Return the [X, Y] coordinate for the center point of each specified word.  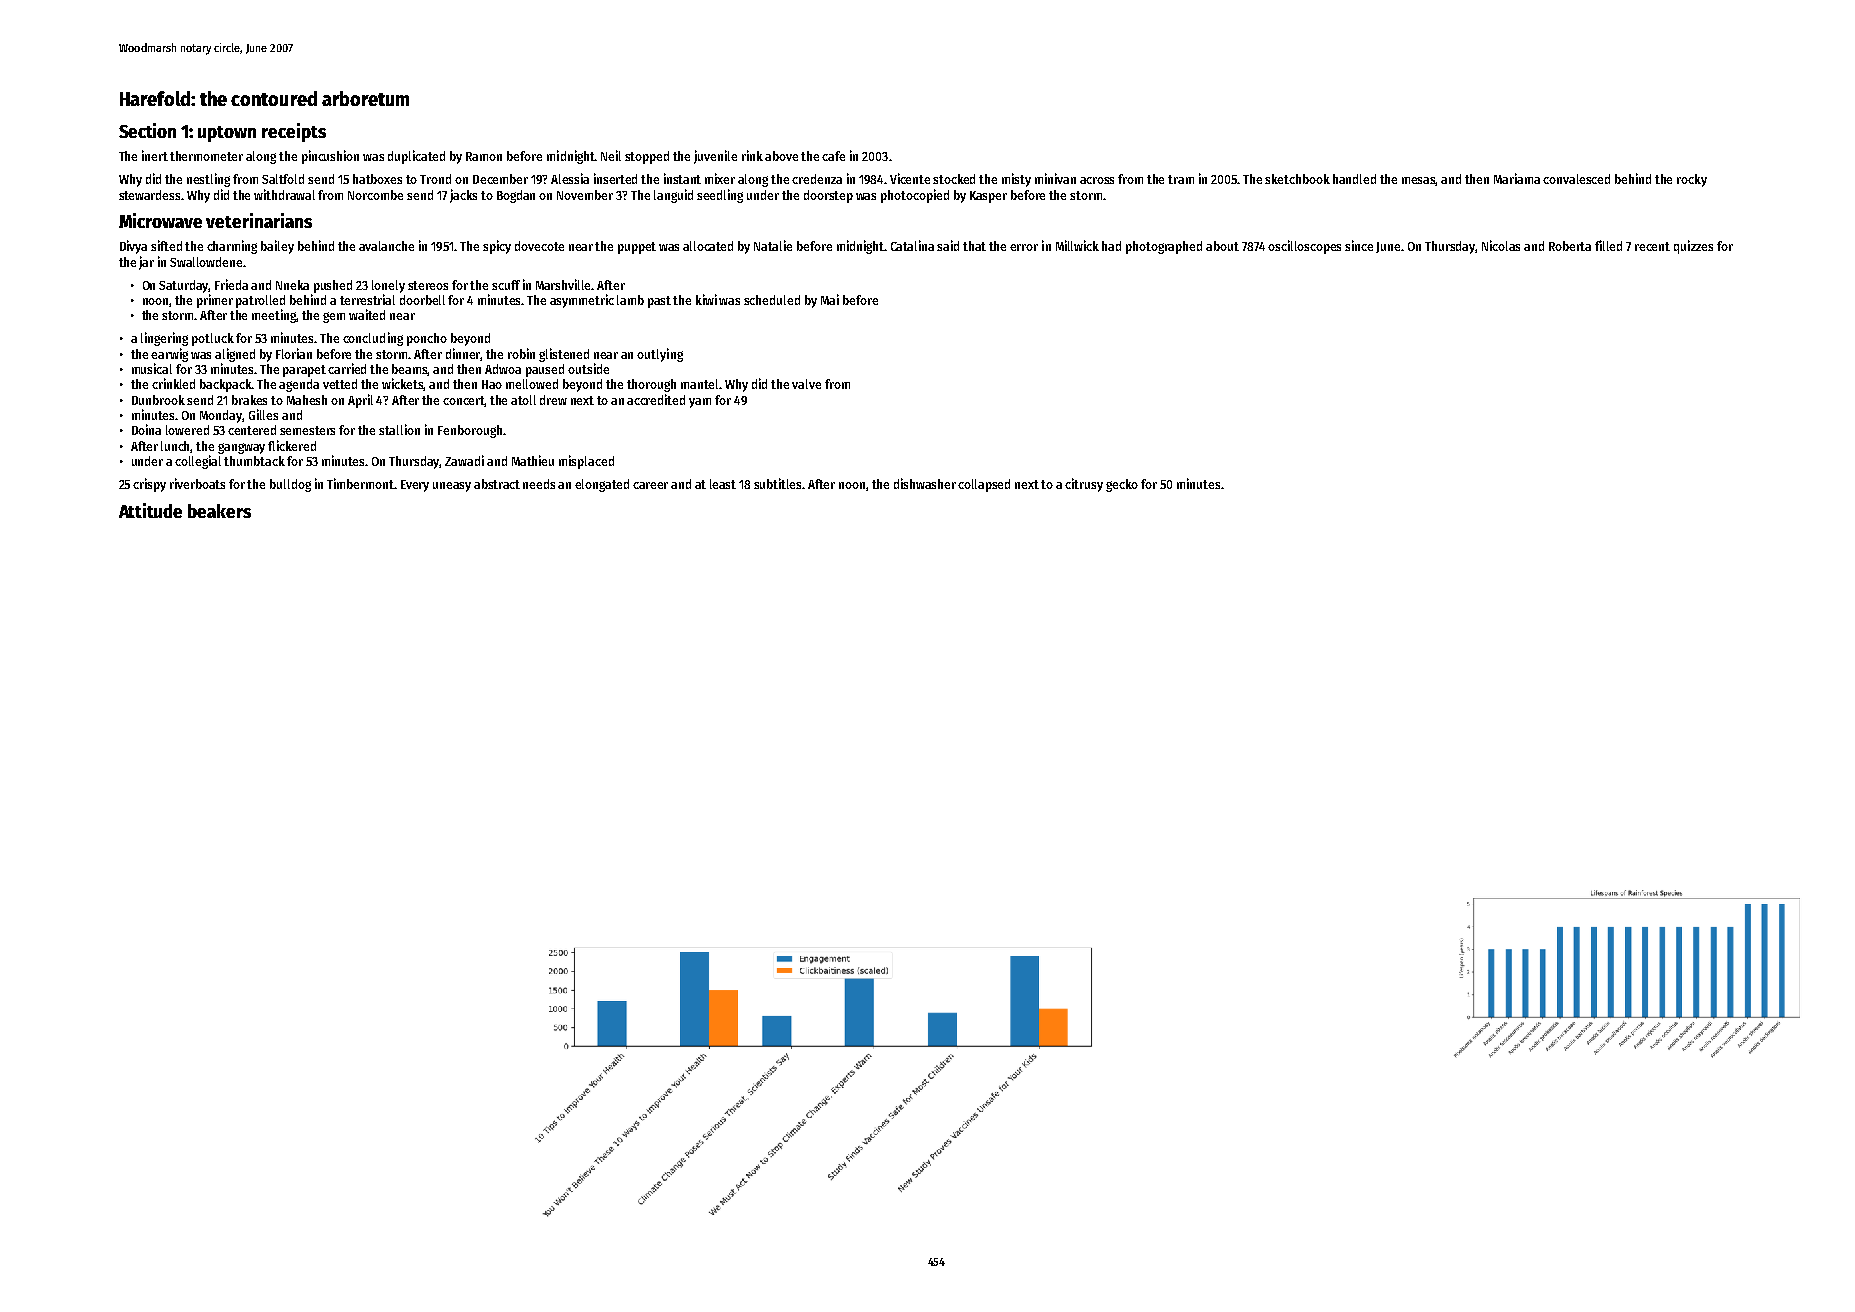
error [1024, 247]
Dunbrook [158, 400]
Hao [492, 384]
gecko [1122, 485]
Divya [133, 247]
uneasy [452, 487]
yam [700, 403]
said [948, 245]
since [1359, 245]
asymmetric [582, 301]
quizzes [1693, 247]
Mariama [1517, 178]
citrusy [1084, 485]
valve [806, 384]
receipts [294, 132]
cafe [833, 156]
